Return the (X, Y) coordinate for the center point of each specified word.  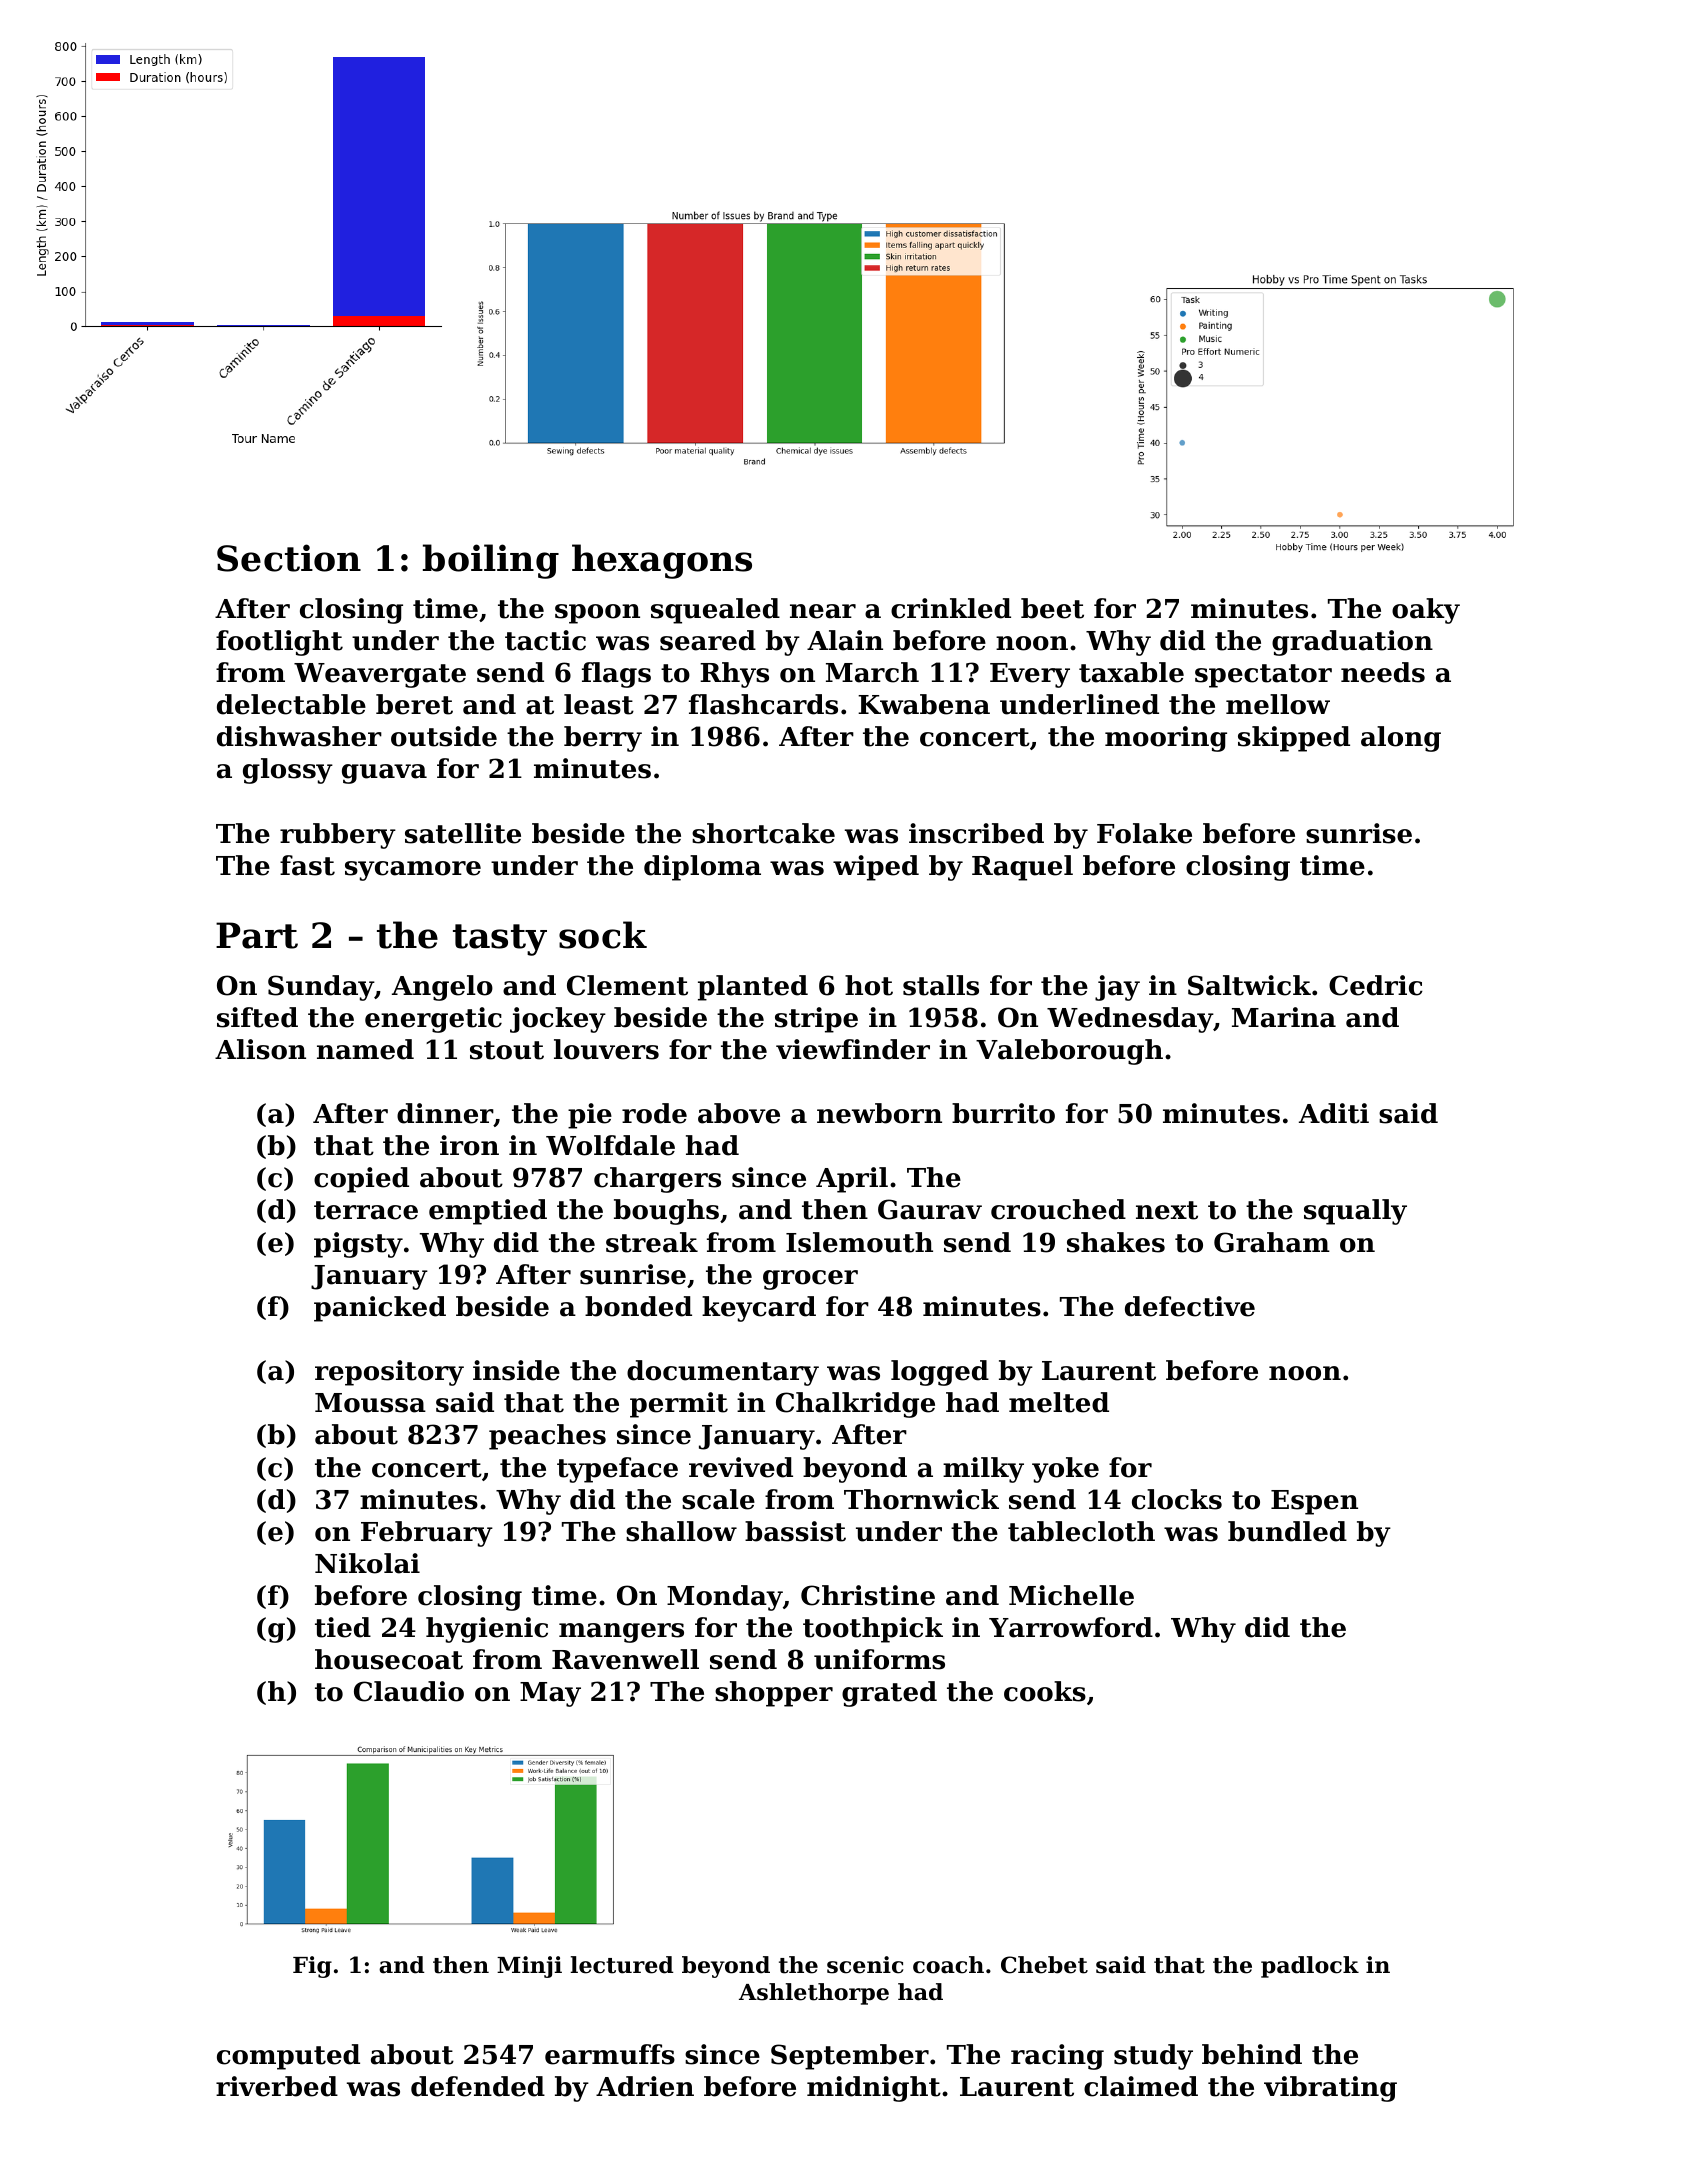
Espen (1314, 1502)
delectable (291, 704)
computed (288, 2057)
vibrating (1330, 2089)
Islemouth (859, 1242)
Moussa (370, 1403)
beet (1052, 608)
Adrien (645, 2086)
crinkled (951, 608)
